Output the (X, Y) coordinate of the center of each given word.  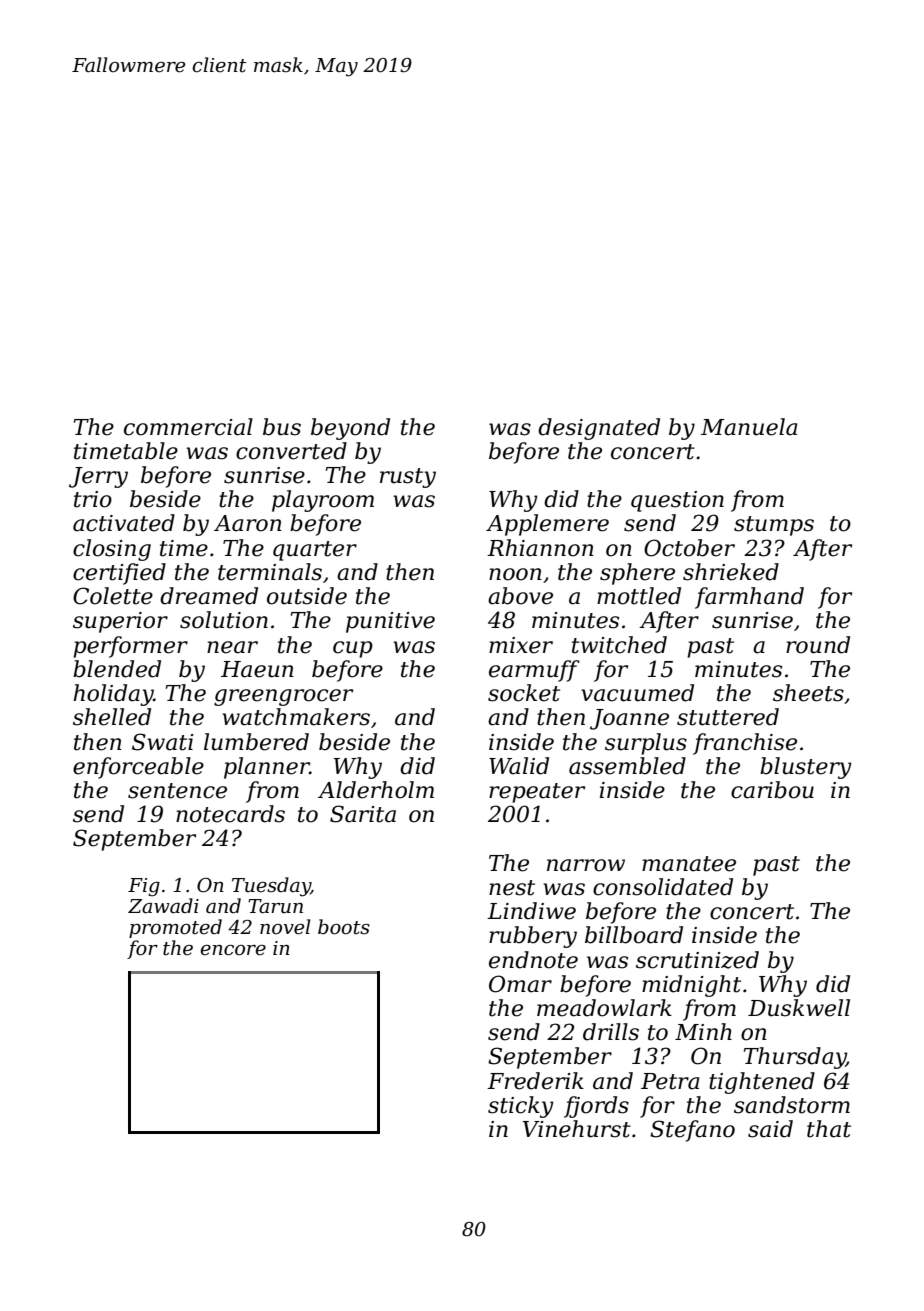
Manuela (749, 427)
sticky (521, 1107)
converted (291, 451)
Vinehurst (577, 1129)
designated (599, 429)
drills (611, 1032)
